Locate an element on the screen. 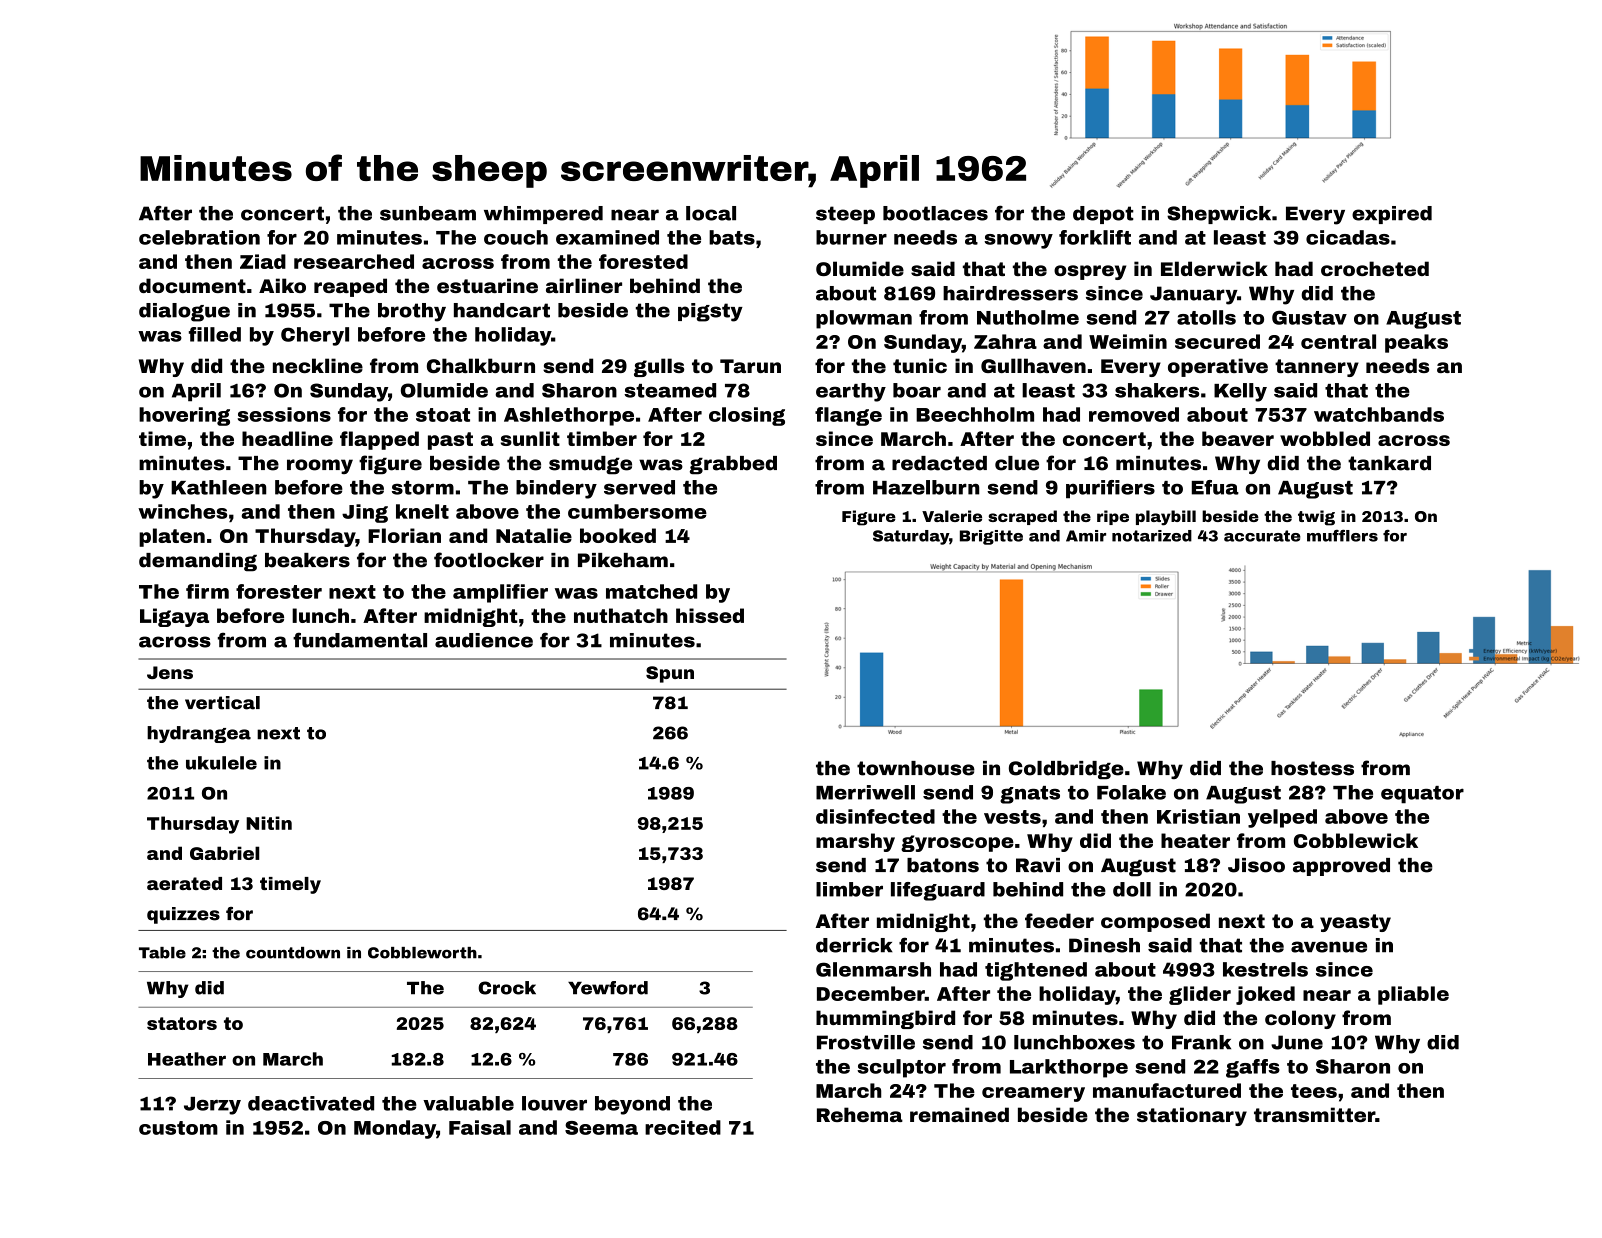  peaks is located at coordinates (1416, 343).
